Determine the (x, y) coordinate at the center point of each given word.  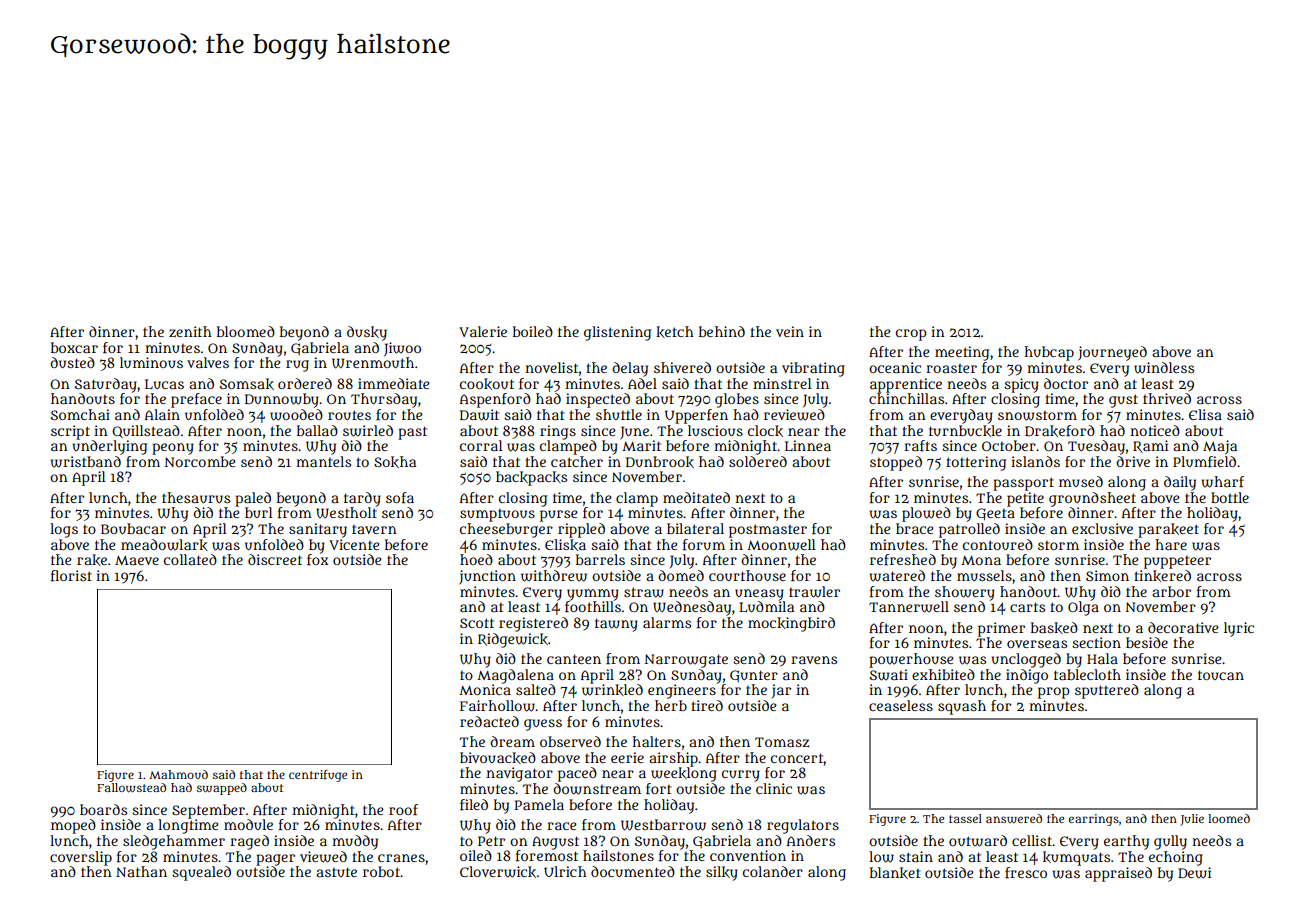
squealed (201, 873)
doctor (1066, 383)
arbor (1171, 591)
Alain (162, 414)
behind (722, 331)
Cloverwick (498, 872)
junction (487, 577)
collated (190, 559)
